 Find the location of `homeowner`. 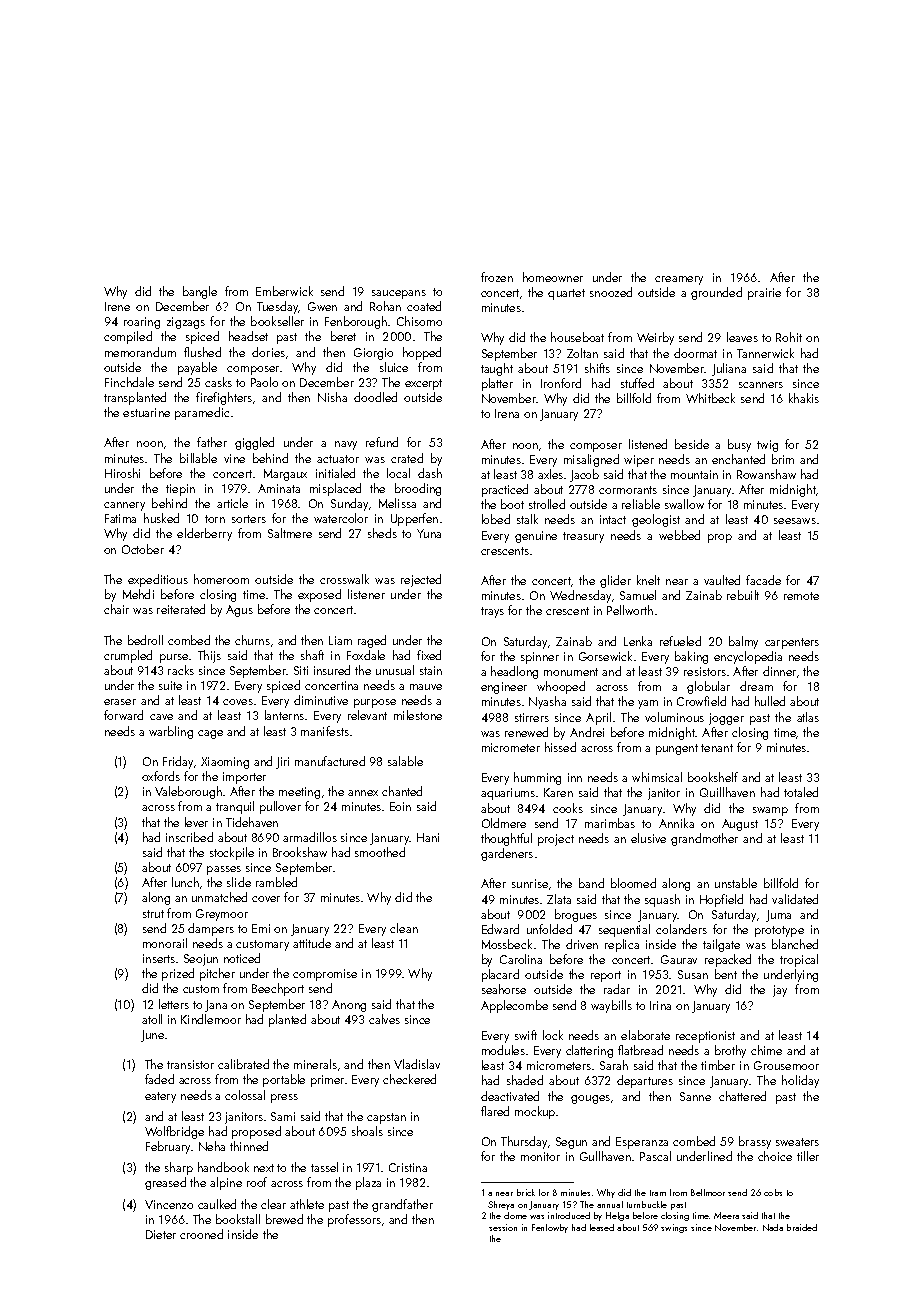

homeowner is located at coordinates (553, 277).
